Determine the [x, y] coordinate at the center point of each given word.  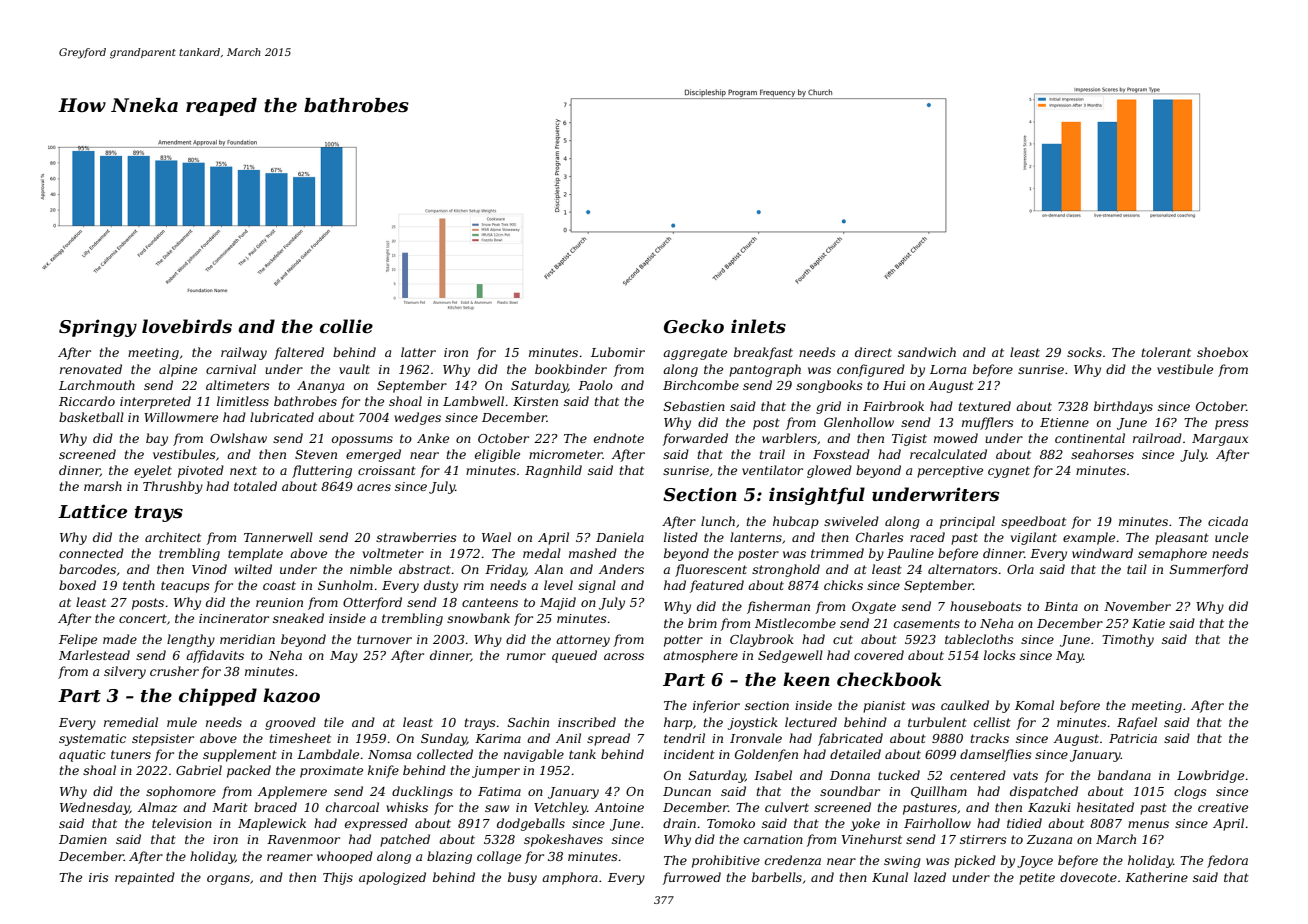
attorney [583, 641]
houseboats [986, 606]
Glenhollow [859, 422]
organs [228, 880]
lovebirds [187, 326]
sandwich [927, 352]
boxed [77, 585]
